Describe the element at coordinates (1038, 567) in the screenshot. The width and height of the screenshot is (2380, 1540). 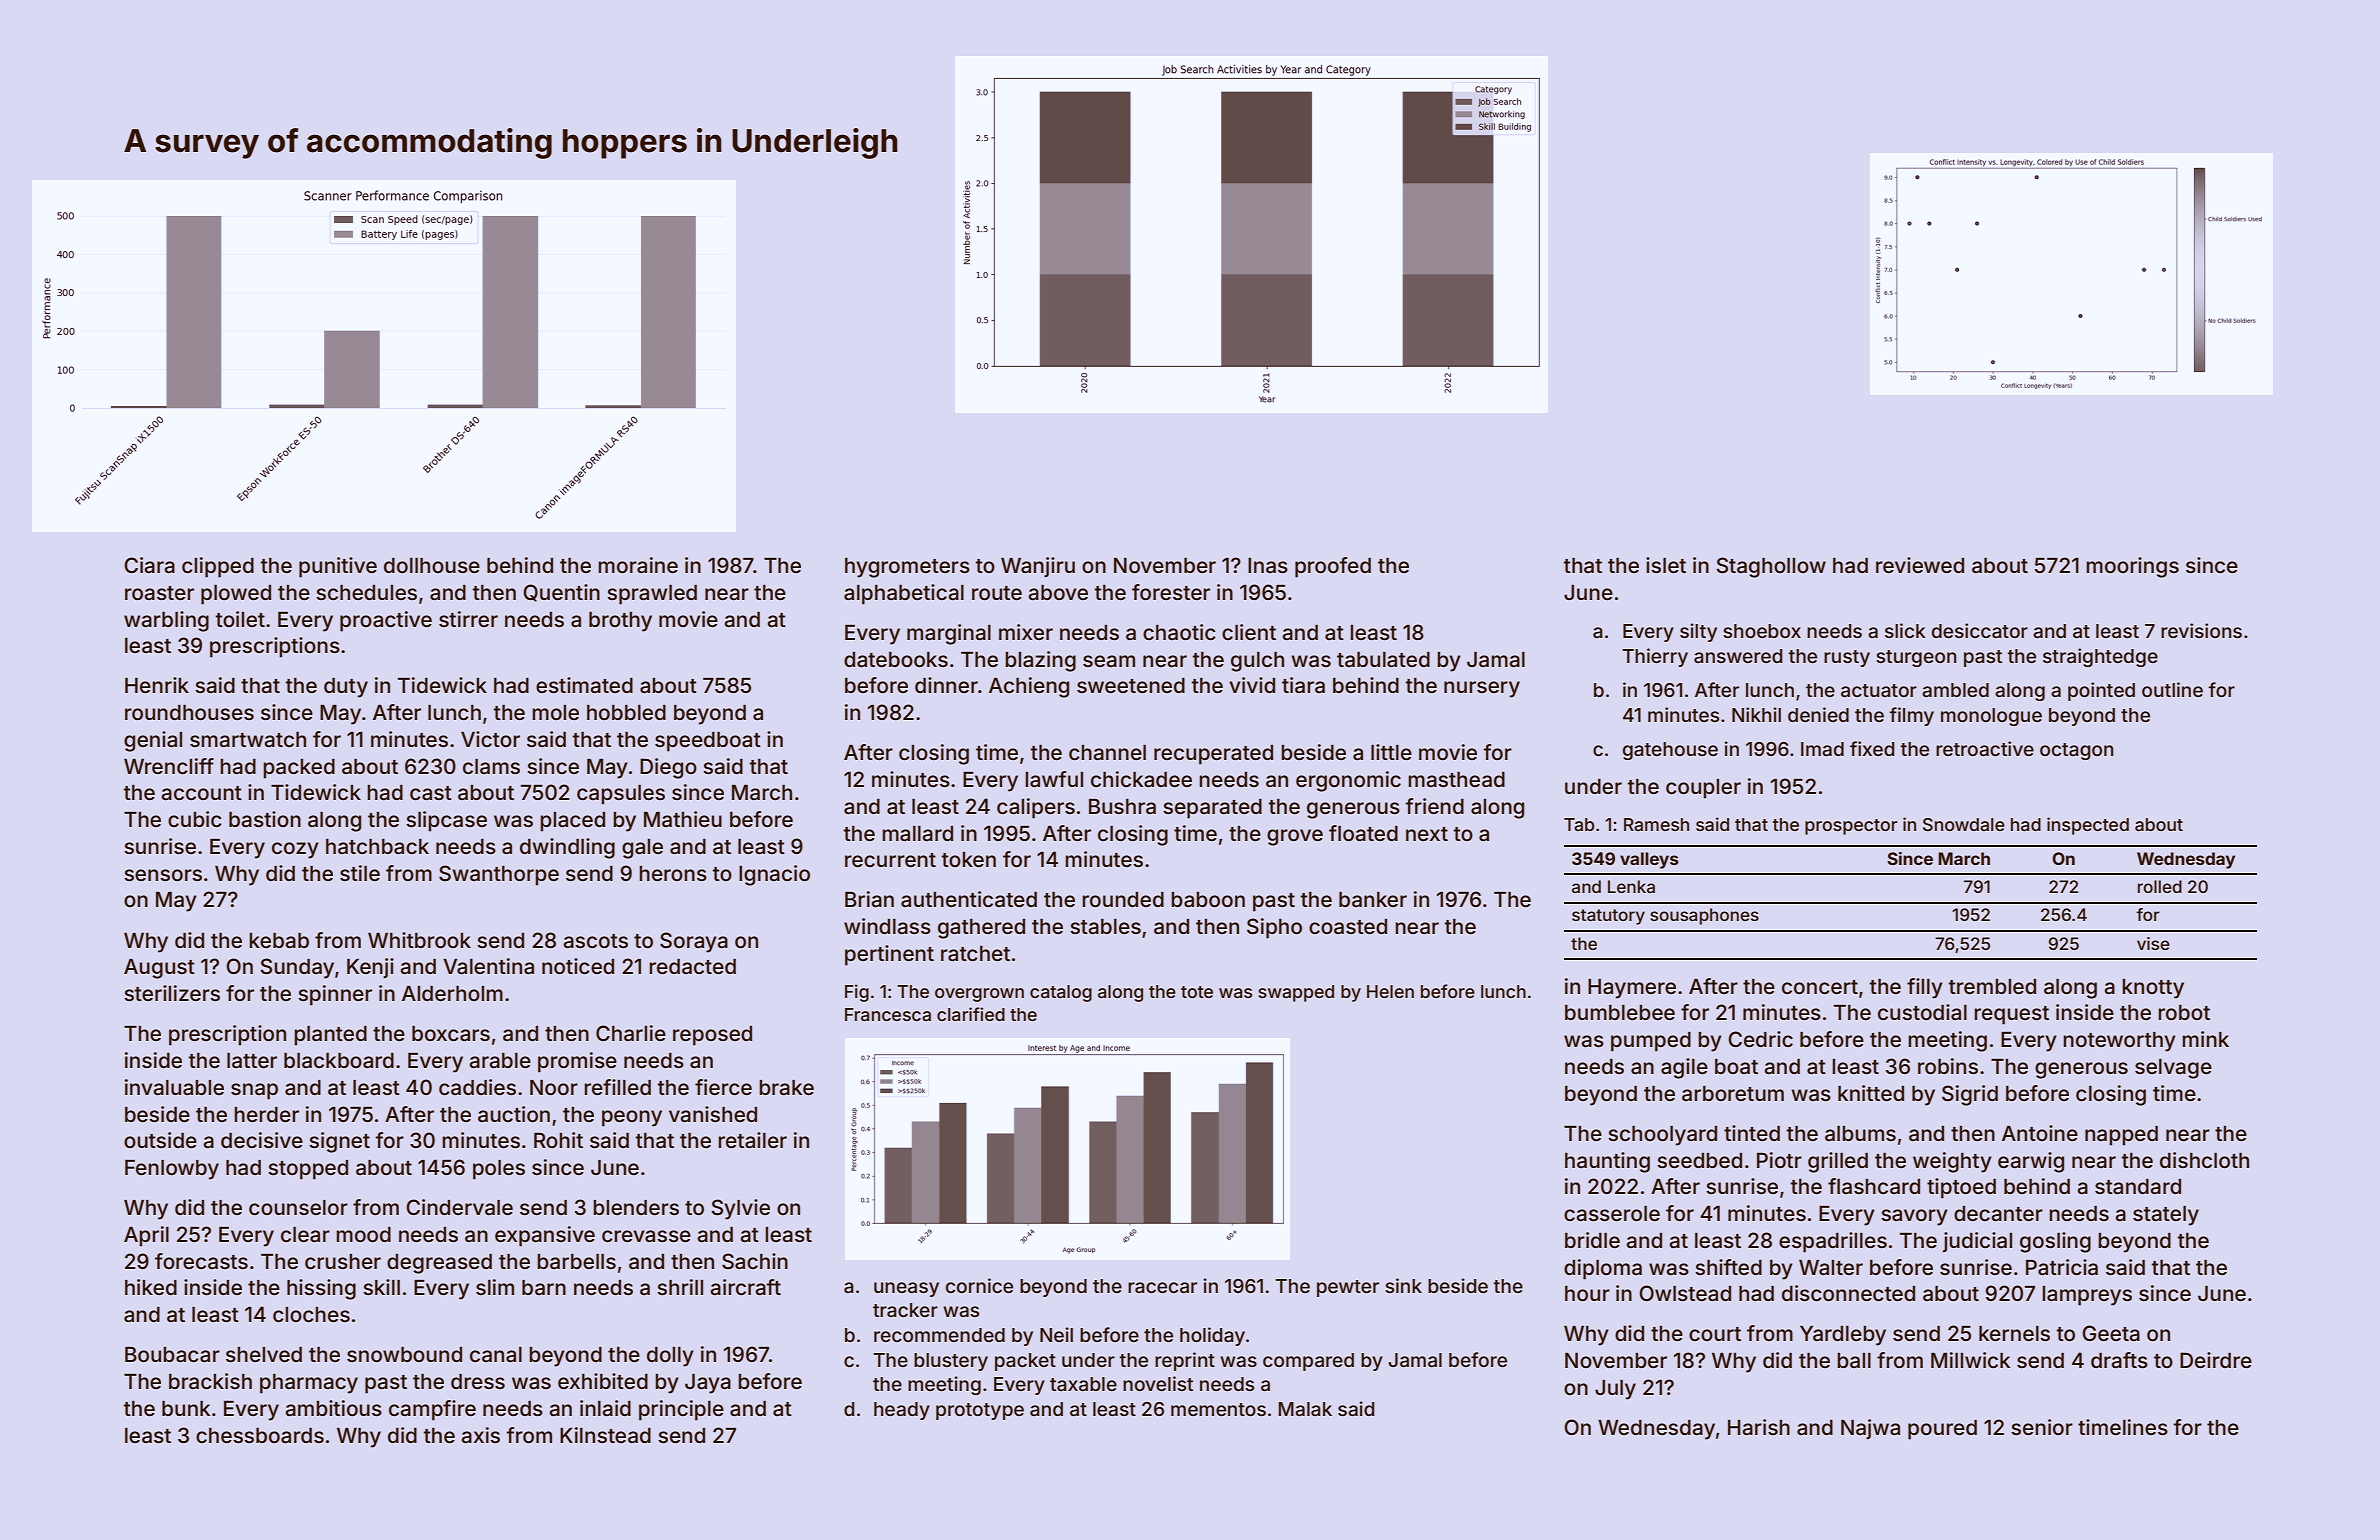
I see `Wanjiru` at that location.
